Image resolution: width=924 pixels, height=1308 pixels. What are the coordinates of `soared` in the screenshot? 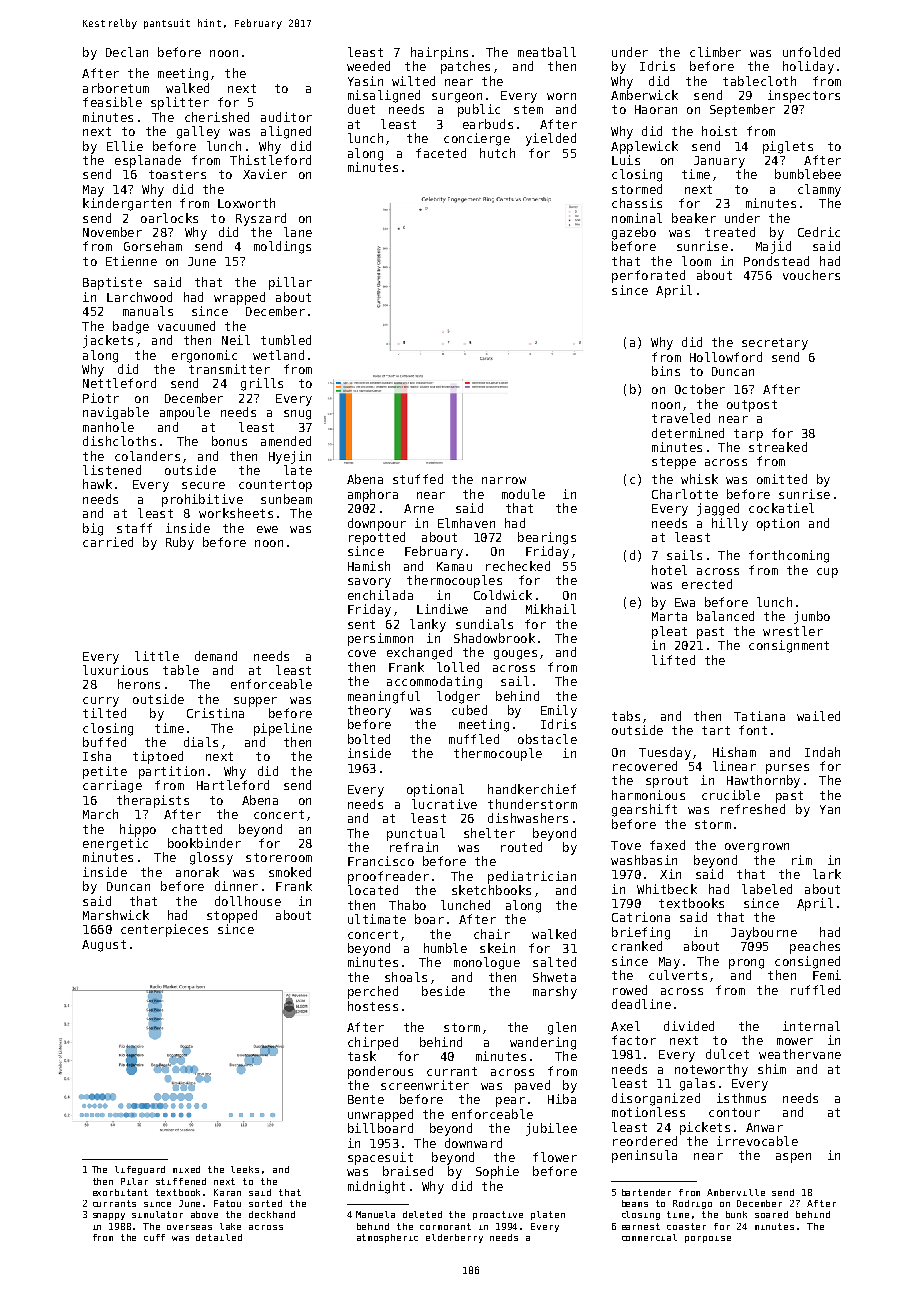 It's located at (771, 1214).
